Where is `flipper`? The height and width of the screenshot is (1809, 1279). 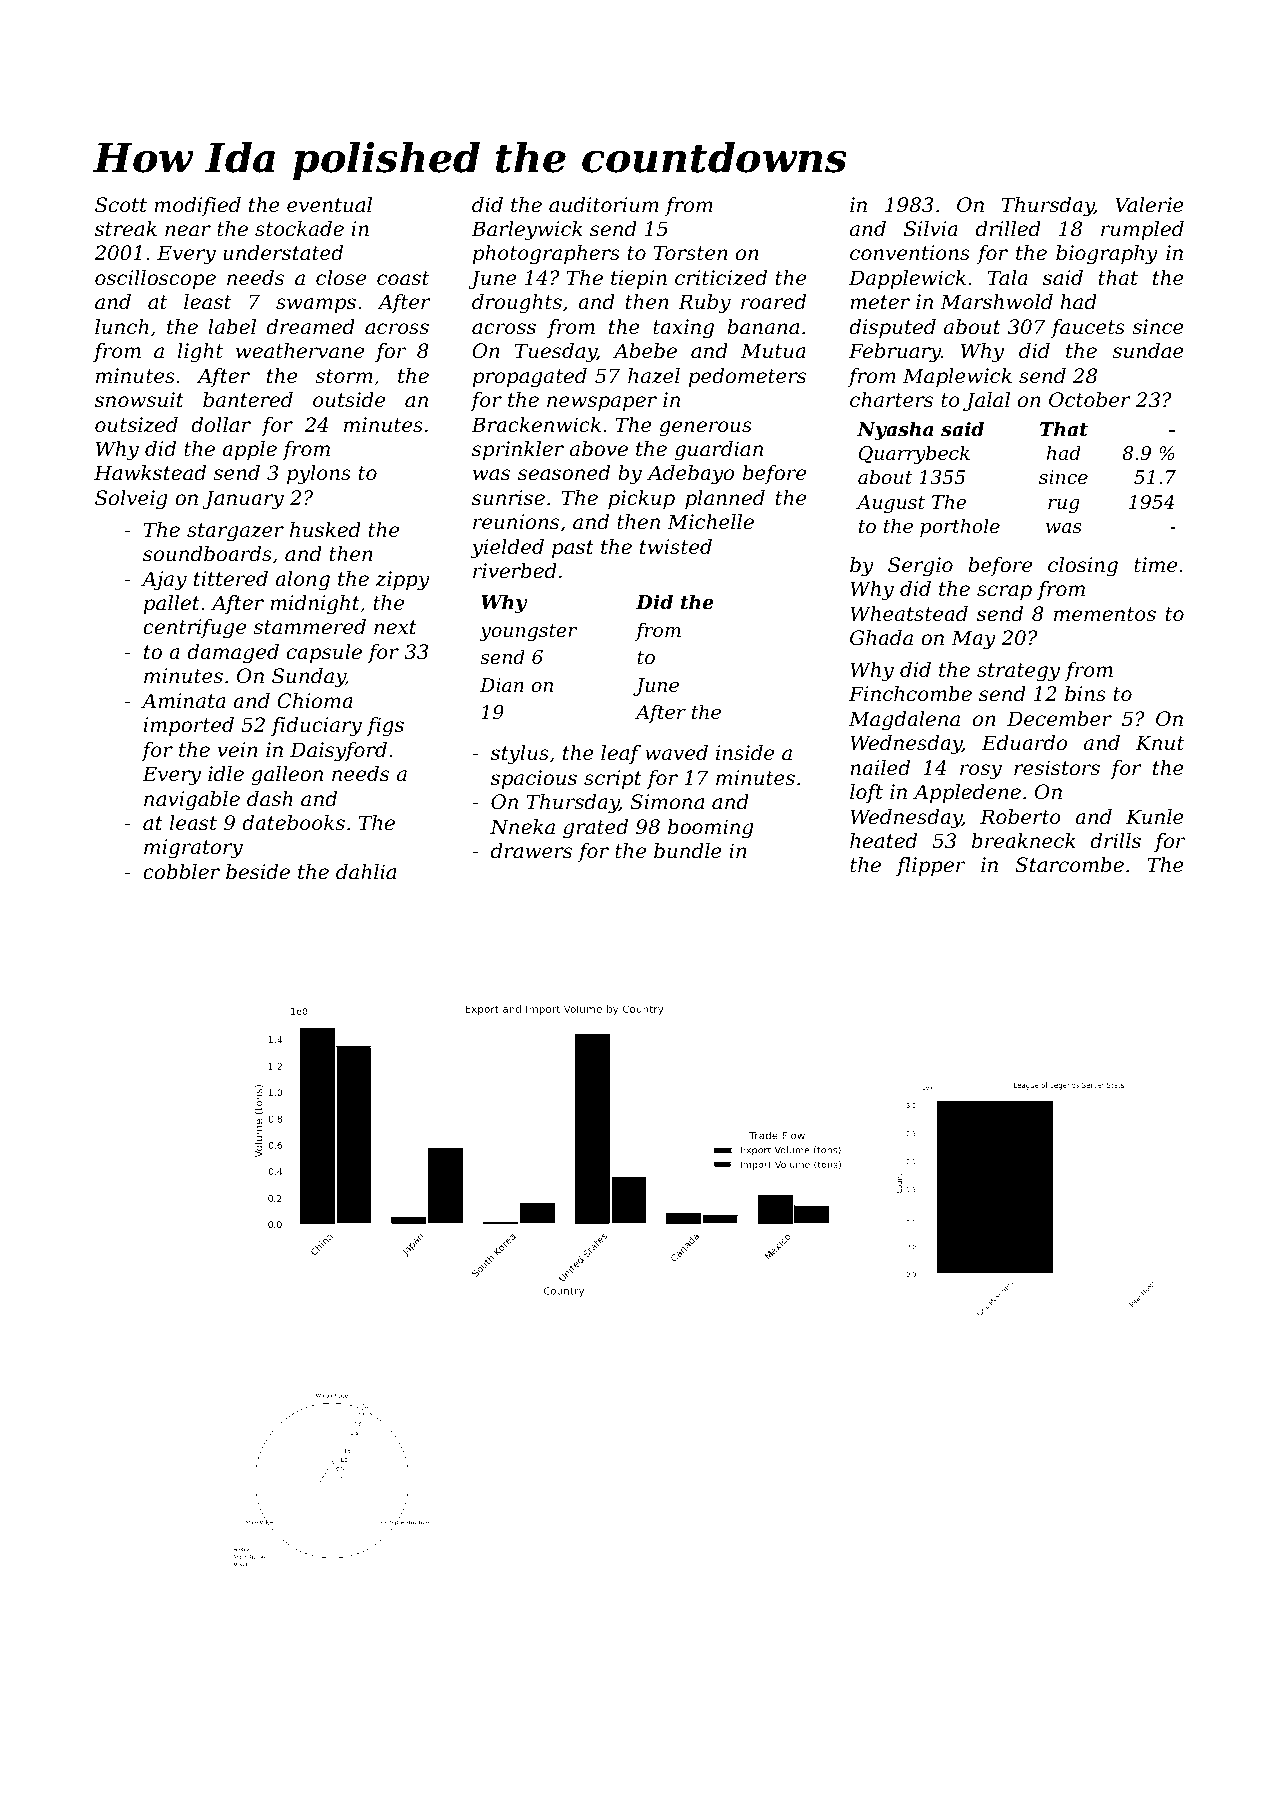
flipper is located at coordinates (930, 866).
